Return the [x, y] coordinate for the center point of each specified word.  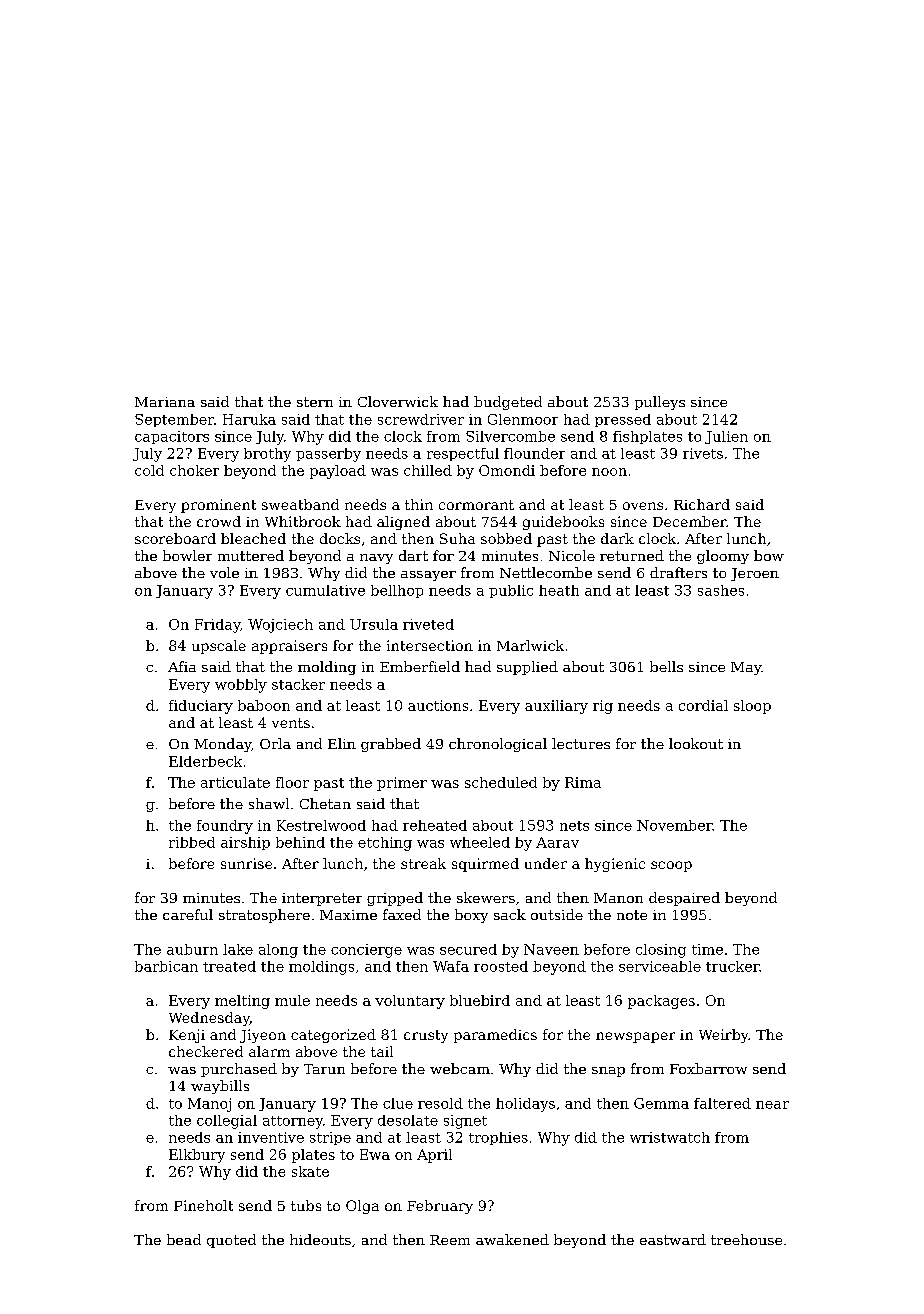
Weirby [724, 1036]
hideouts [320, 1239]
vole [224, 572]
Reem [450, 1240]
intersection [430, 645]
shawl [269, 803]
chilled [428, 470]
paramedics [495, 1036]
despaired [684, 899]
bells [666, 666]
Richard [702, 504]
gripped [395, 899]
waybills [220, 1087]
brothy [267, 455]
